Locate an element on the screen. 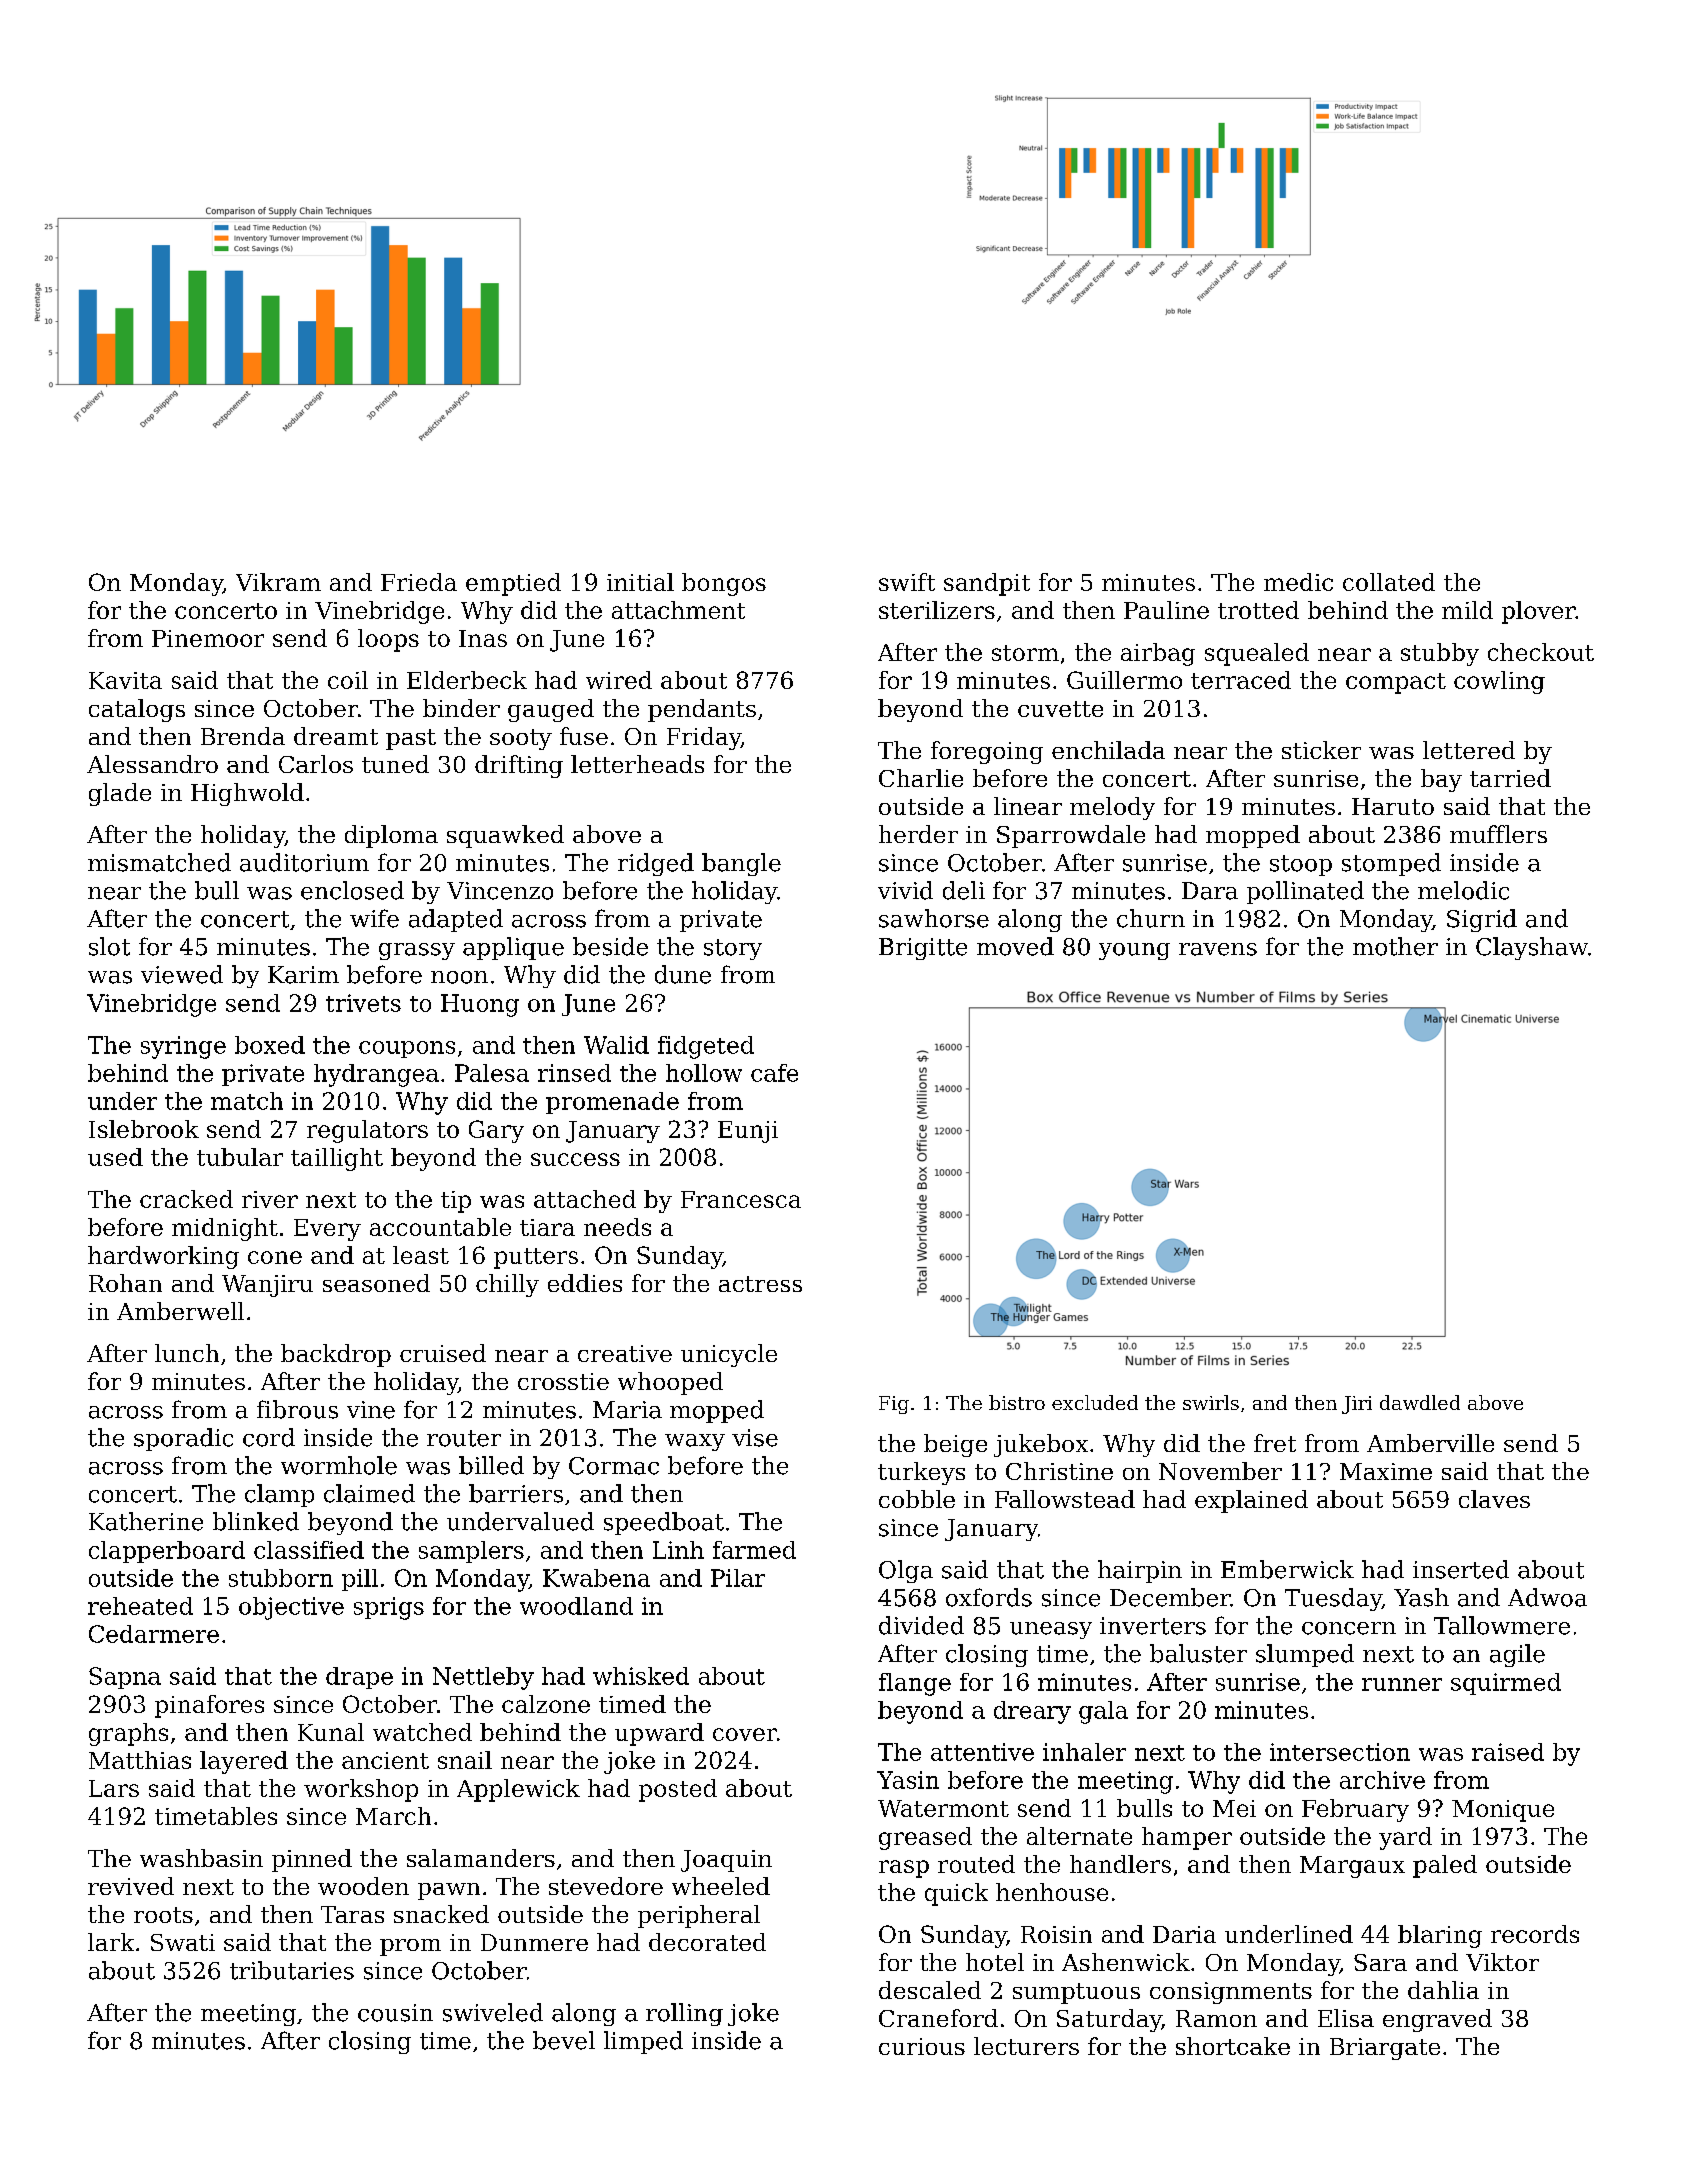 The height and width of the screenshot is (2178, 1683). story is located at coordinates (733, 949).
